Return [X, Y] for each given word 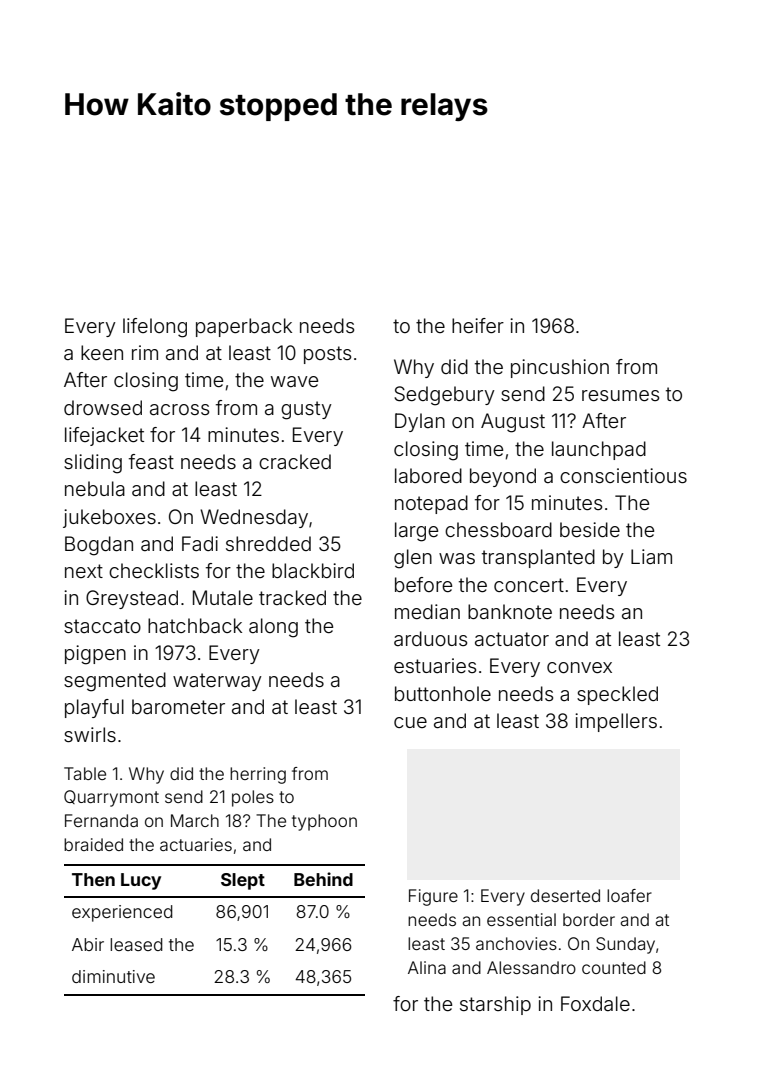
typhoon [324, 822]
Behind [323, 879]
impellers [616, 722]
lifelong [155, 328]
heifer [478, 325]
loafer [629, 895]
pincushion [560, 368]
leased [136, 944]
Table [85, 773]
